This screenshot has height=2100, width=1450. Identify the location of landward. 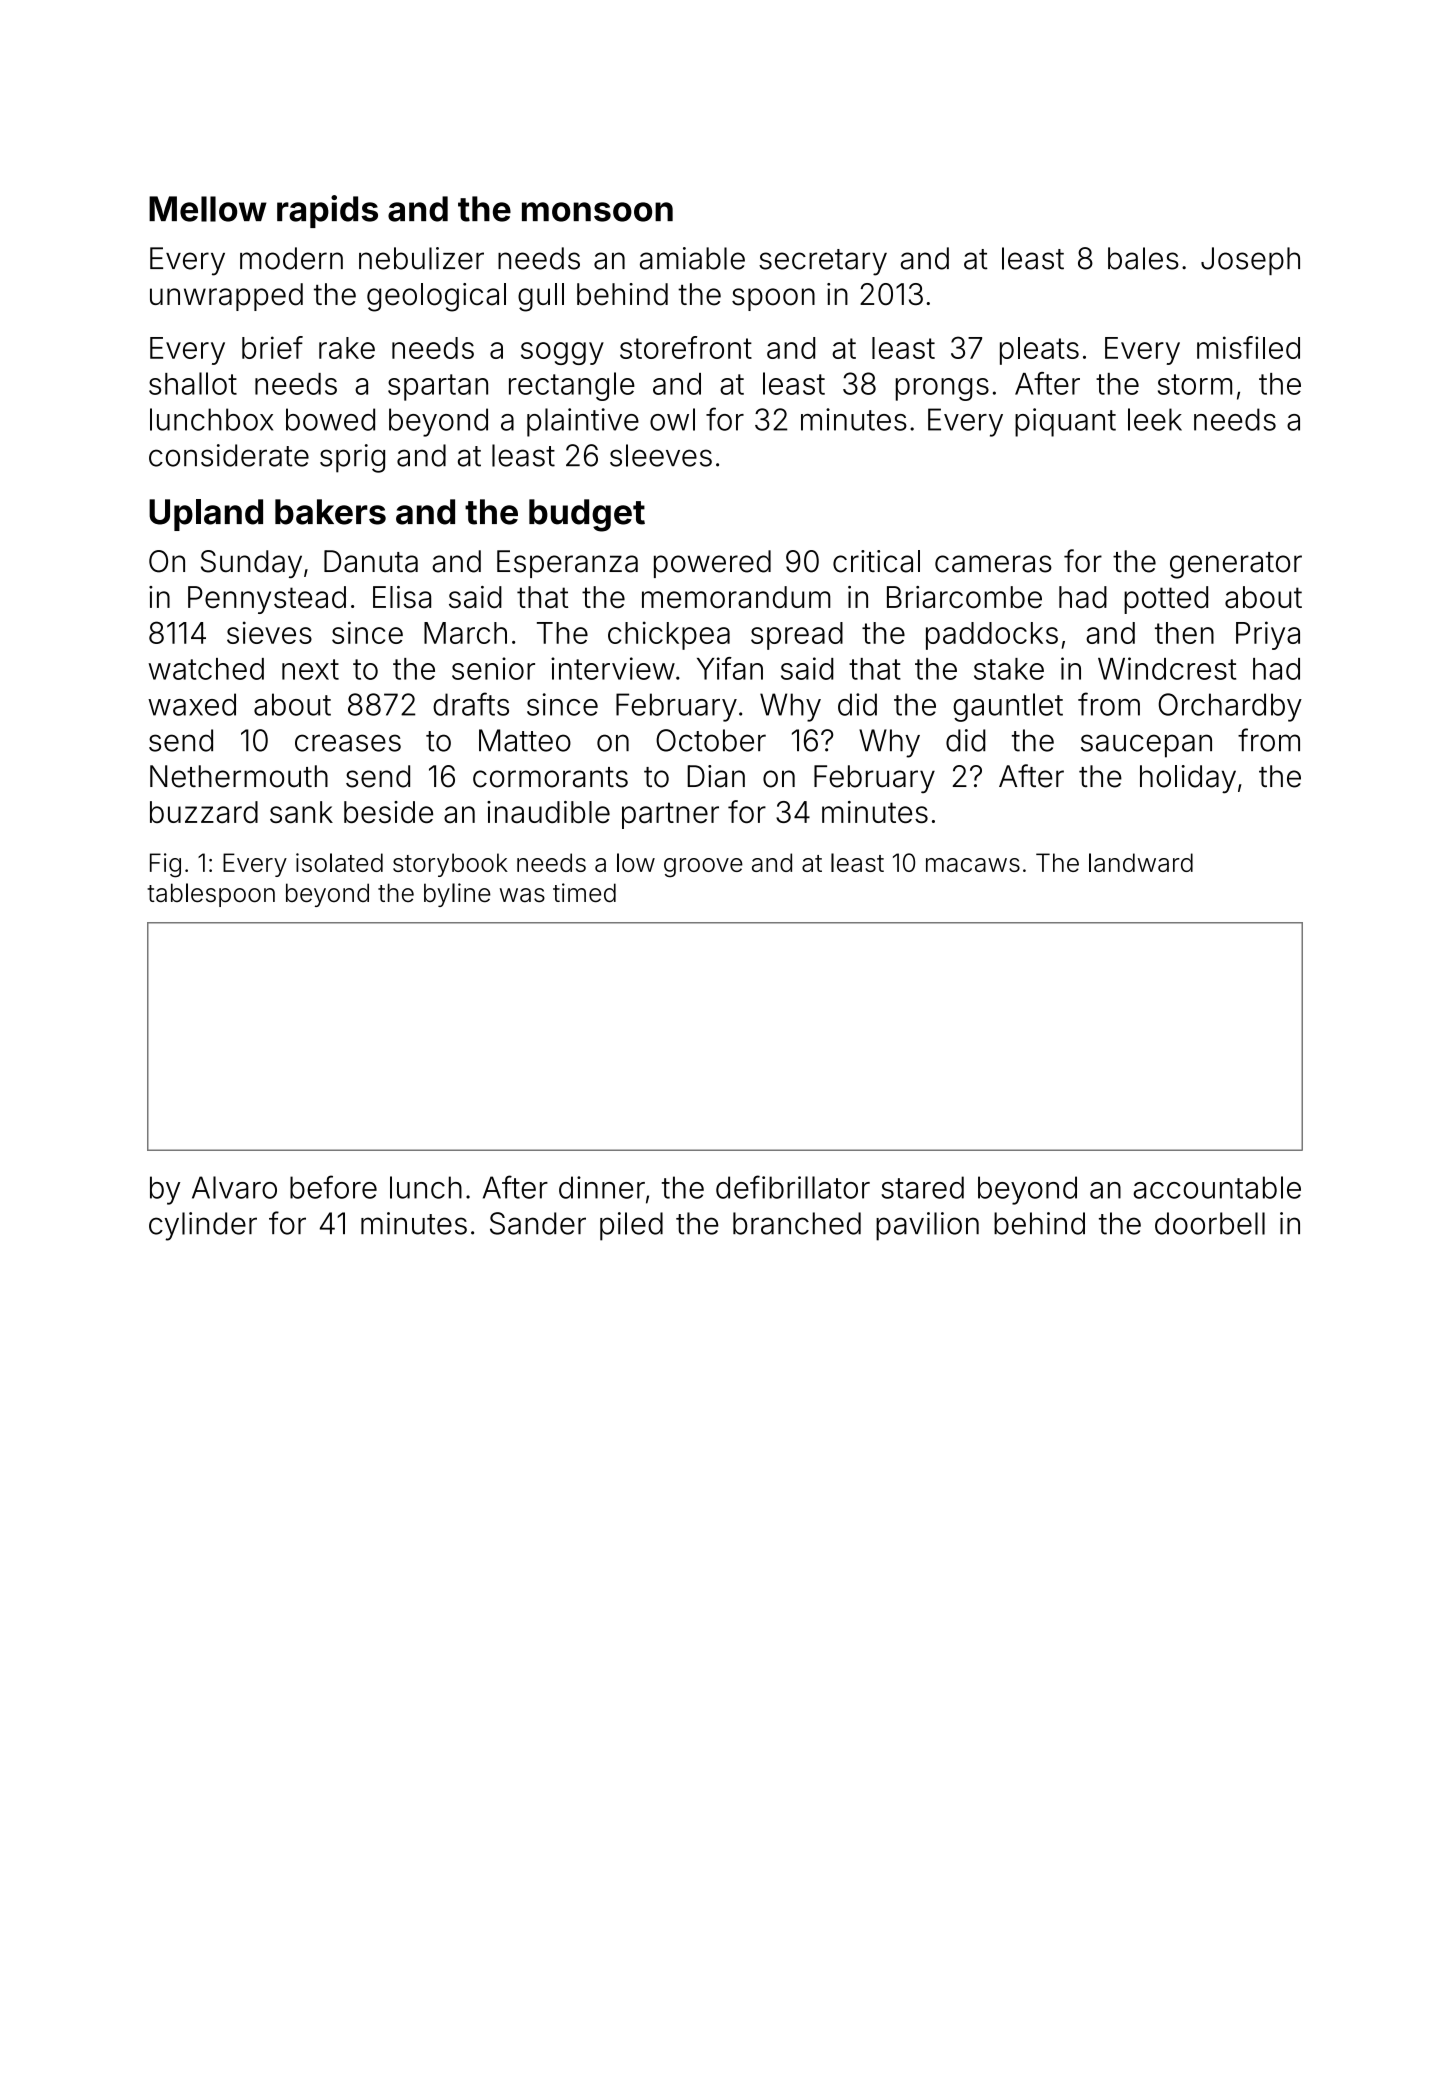
(1141, 862).
